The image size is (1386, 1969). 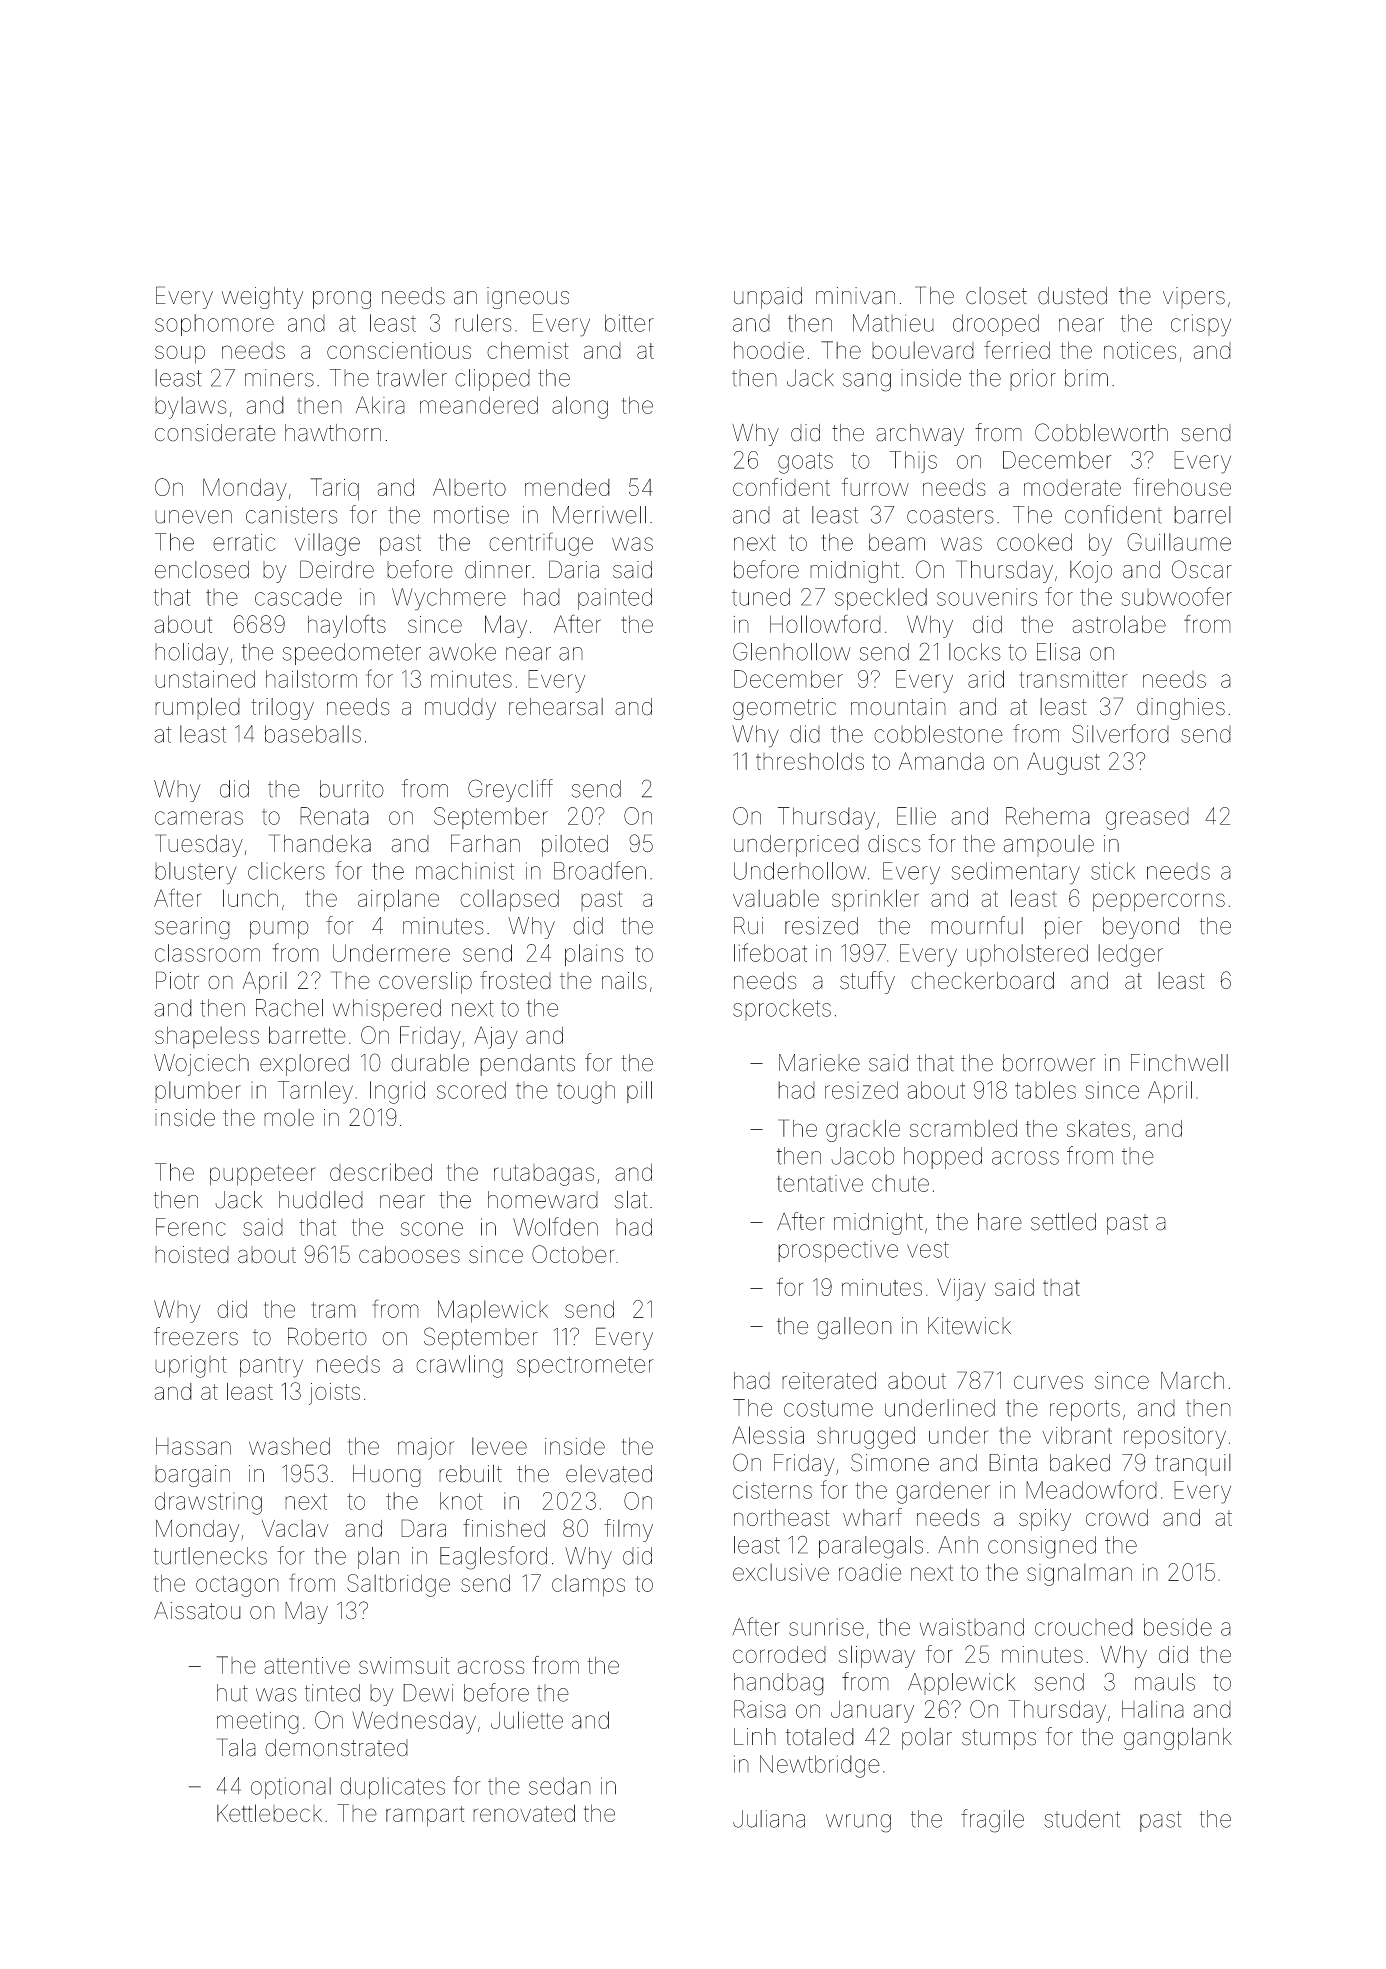 I want to click on described, so click(x=381, y=1172).
